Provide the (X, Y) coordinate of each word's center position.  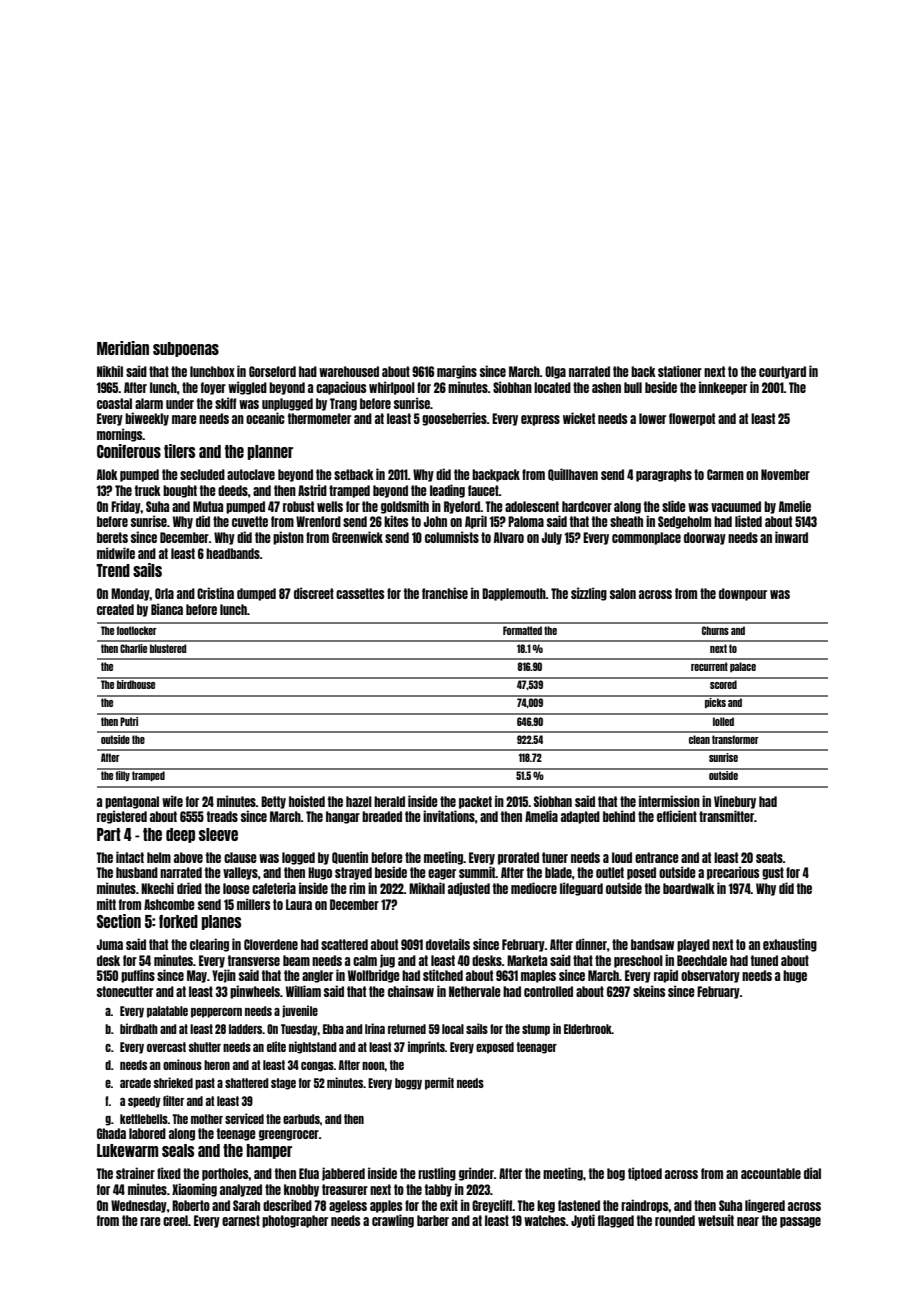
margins (457, 372)
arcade (135, 1083)
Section (119, 921)
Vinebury (735, 802)
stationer (680, 371)
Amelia (541, 816)
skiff (225, 403)
